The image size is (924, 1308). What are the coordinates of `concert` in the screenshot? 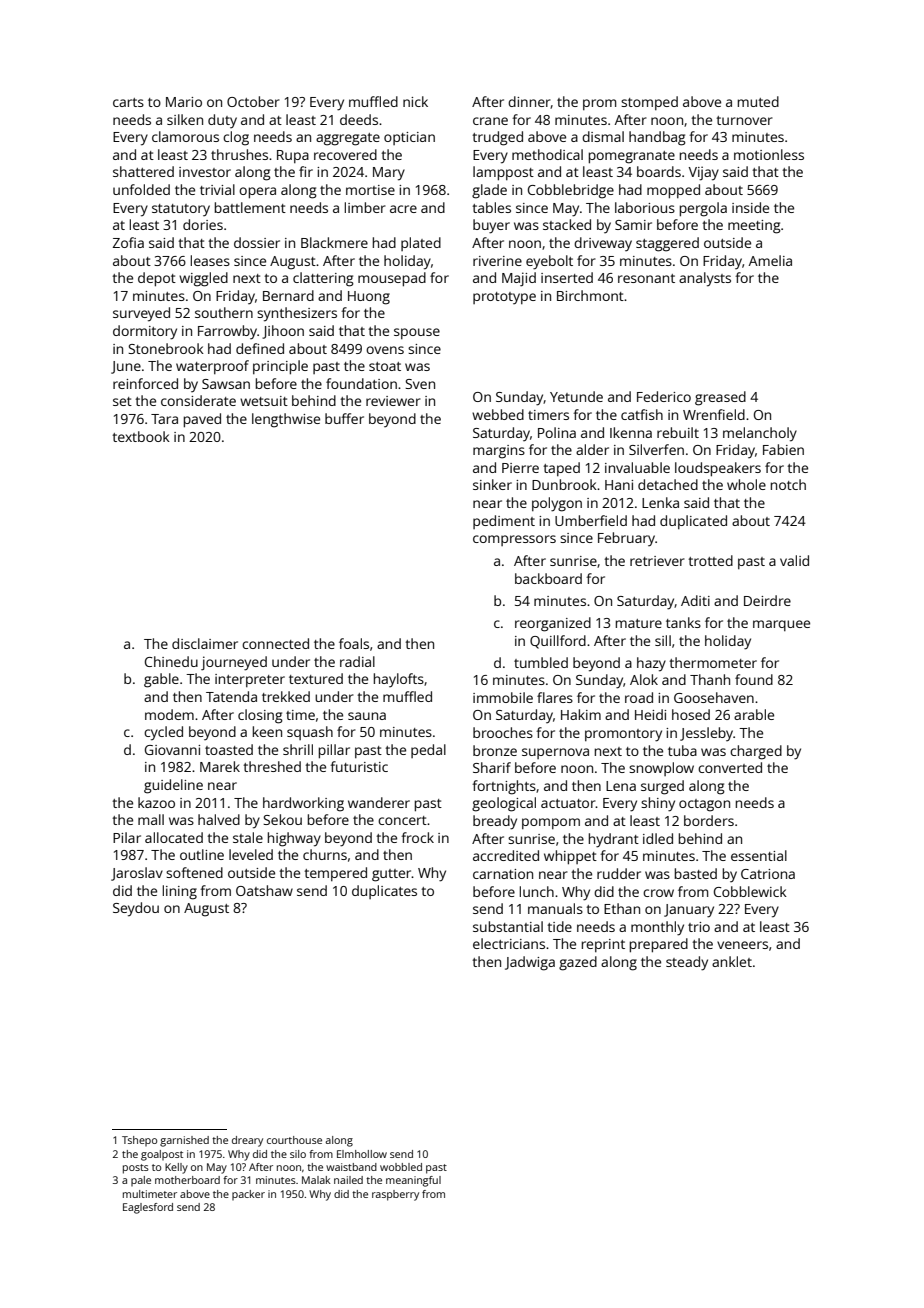 It's located at (402, 820).
